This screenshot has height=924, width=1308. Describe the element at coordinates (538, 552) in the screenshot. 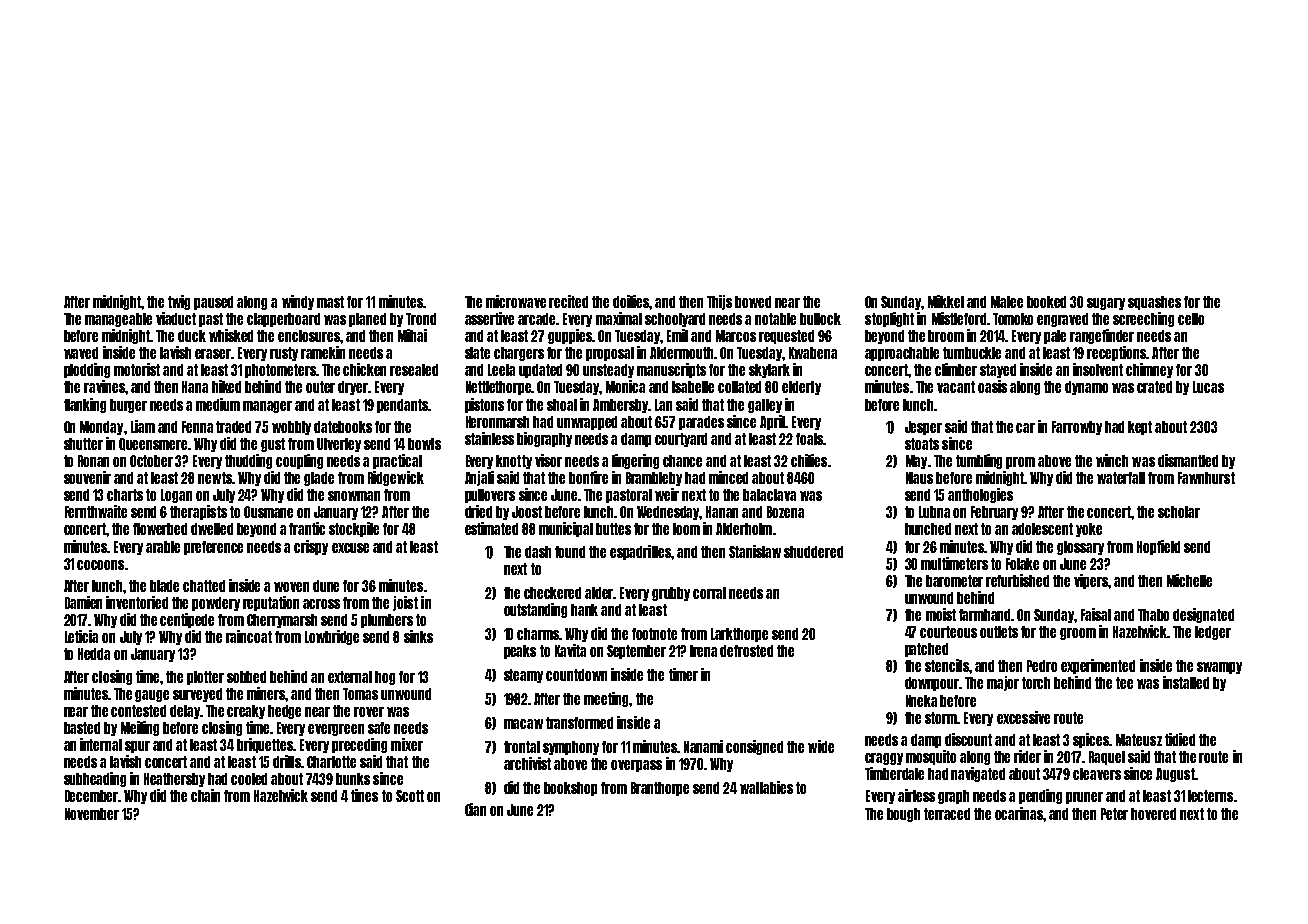

I see `dash` at that location.
